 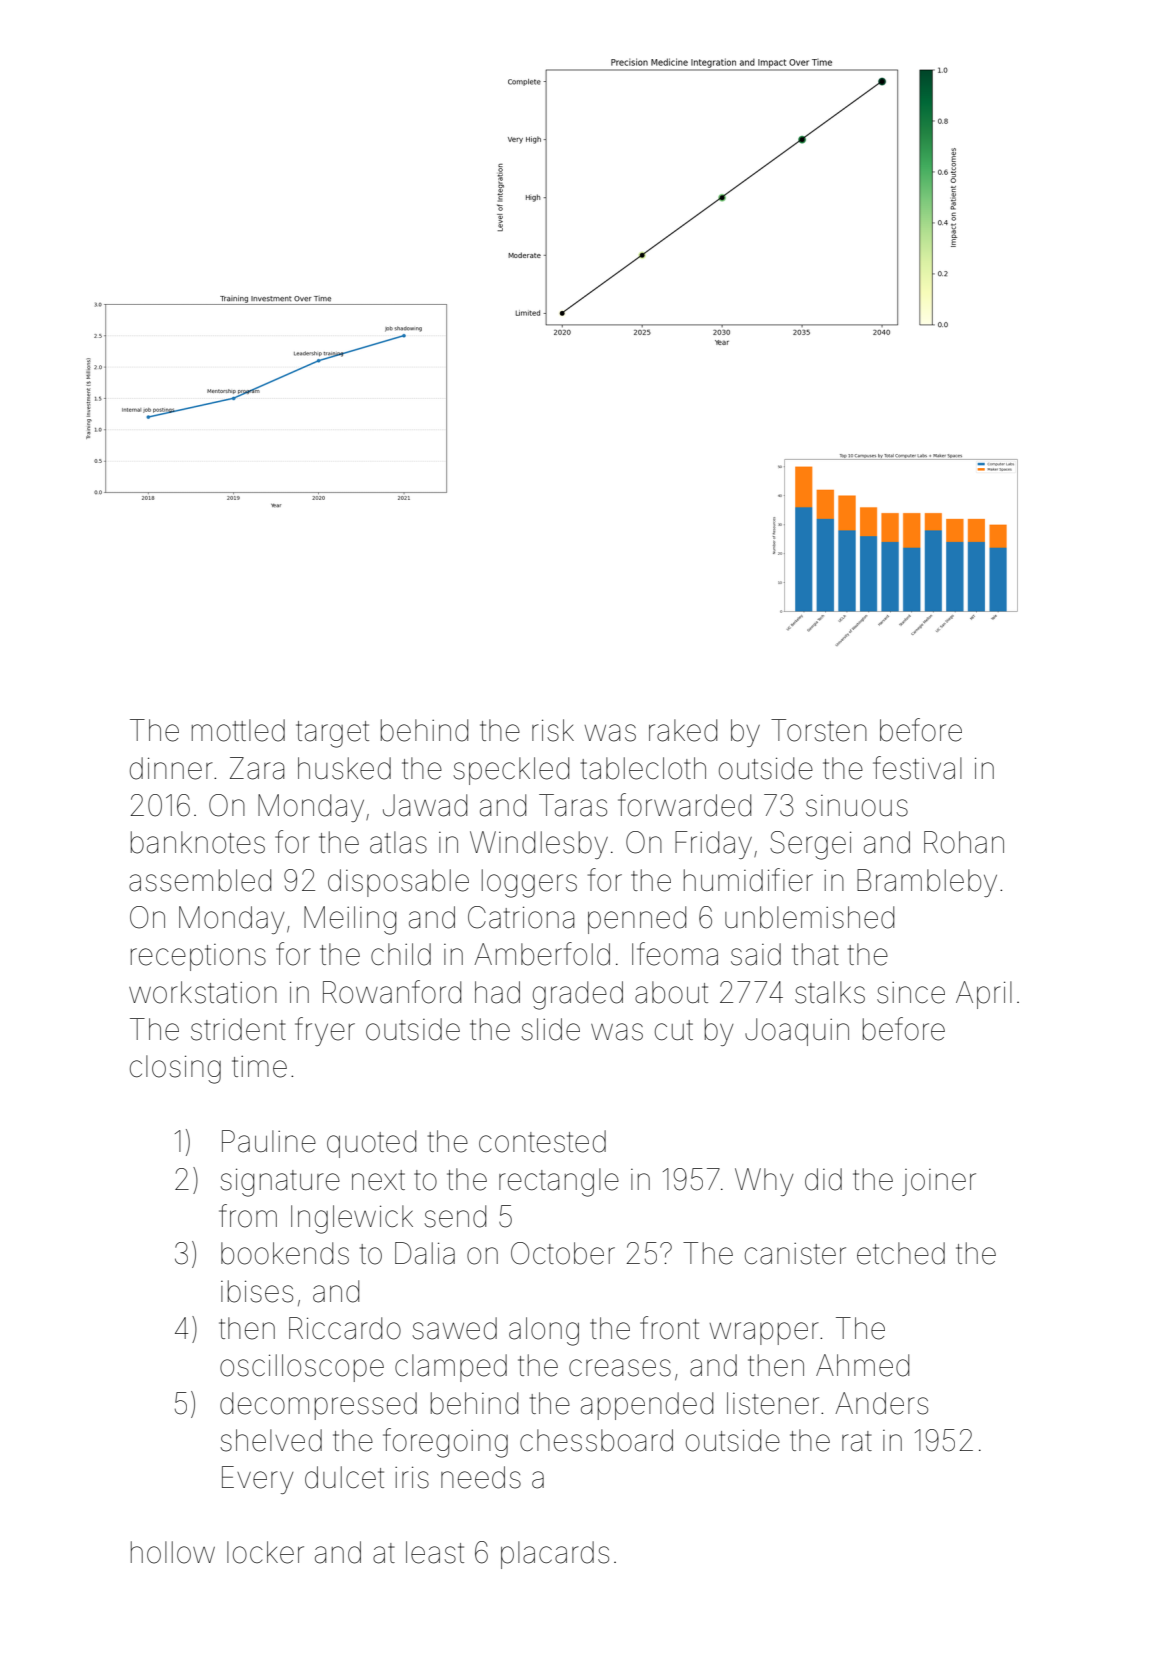 What do you see at coordinates (173, 1552) in the image?
I see `hollow` at bounding box center [173, 1552].
